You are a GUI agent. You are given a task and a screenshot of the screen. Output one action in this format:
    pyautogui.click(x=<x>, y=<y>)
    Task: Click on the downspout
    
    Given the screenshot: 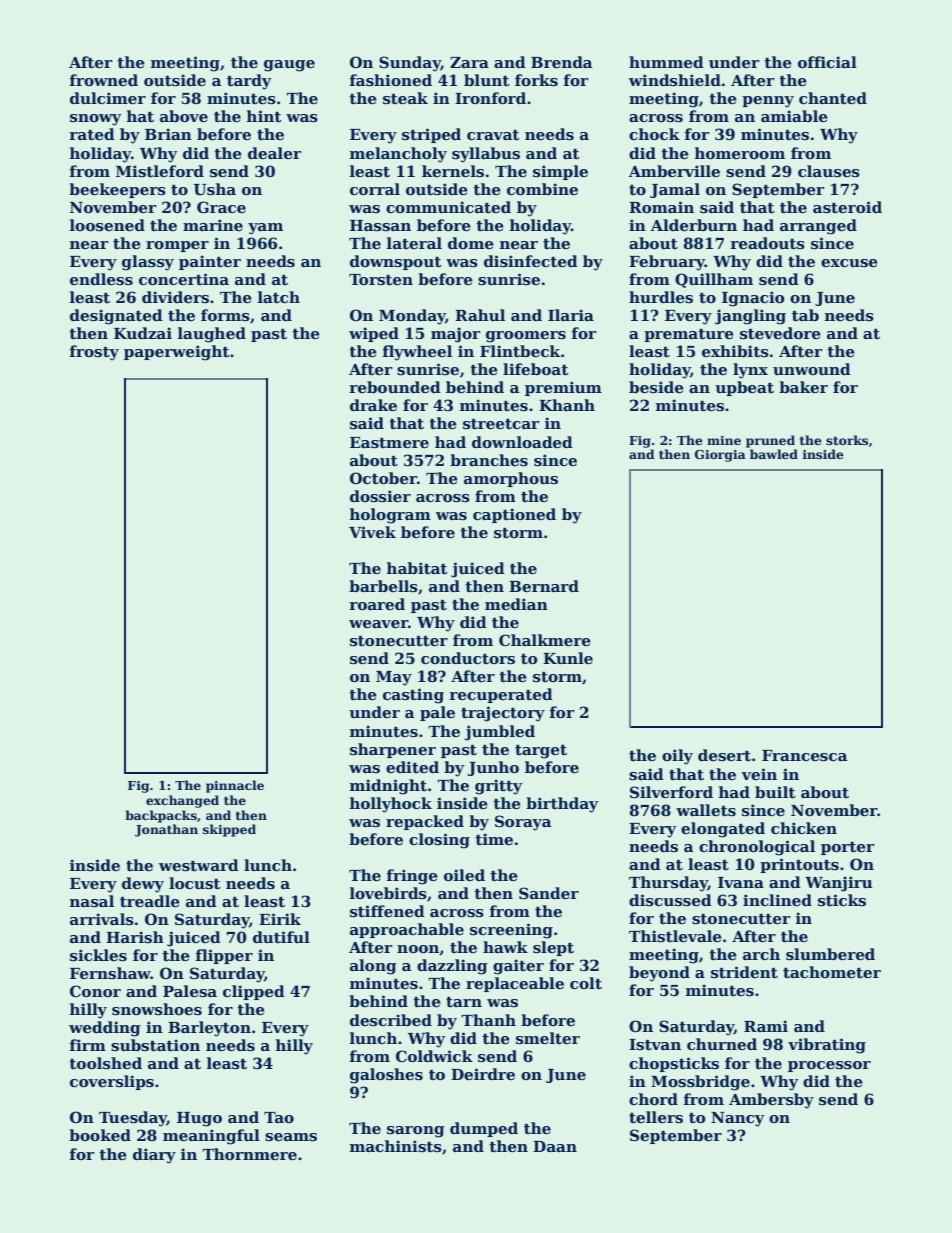 What is the action you would take?
    pyautogui.click(x=396, y=262)
